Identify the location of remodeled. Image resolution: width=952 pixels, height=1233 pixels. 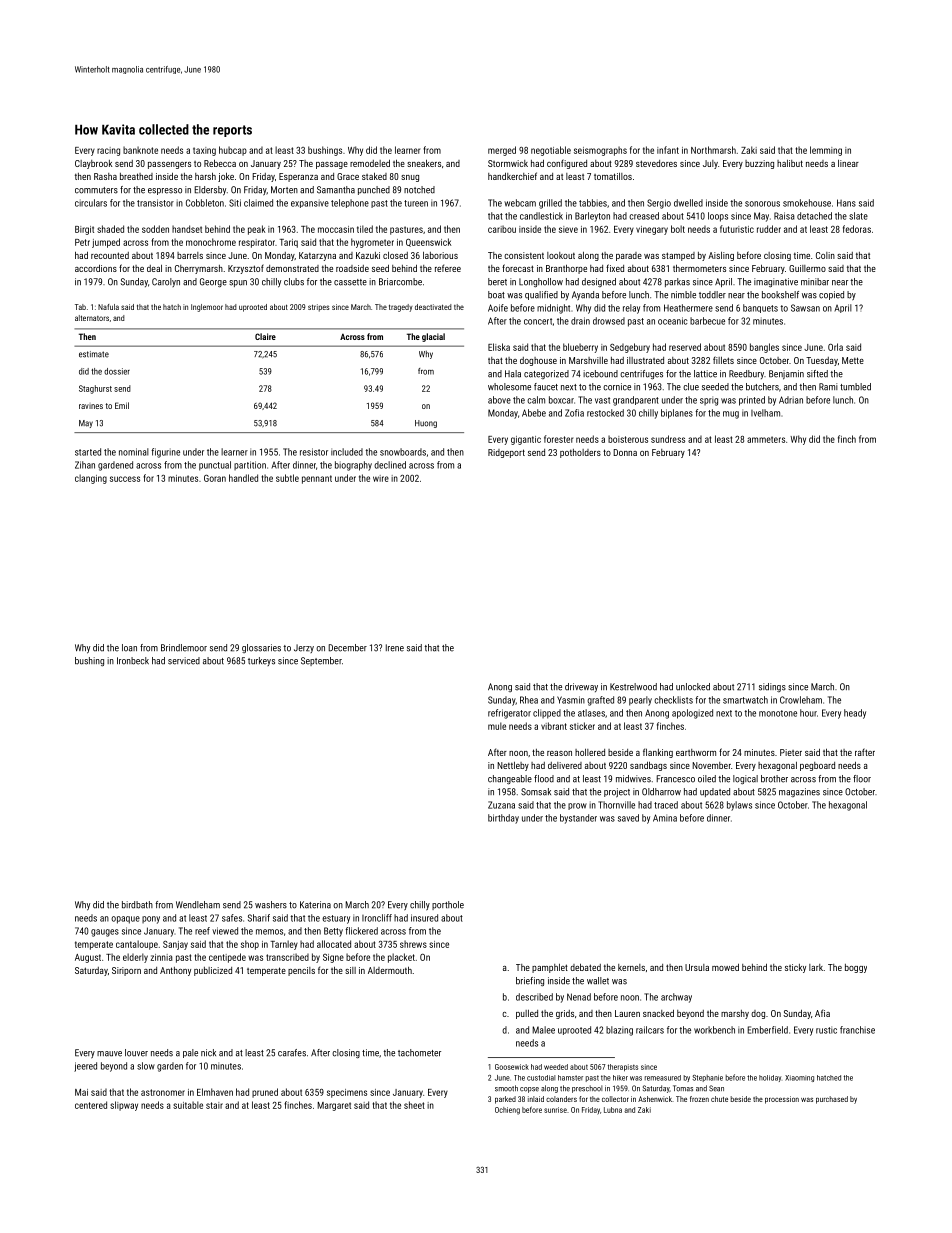
(370, 163).
